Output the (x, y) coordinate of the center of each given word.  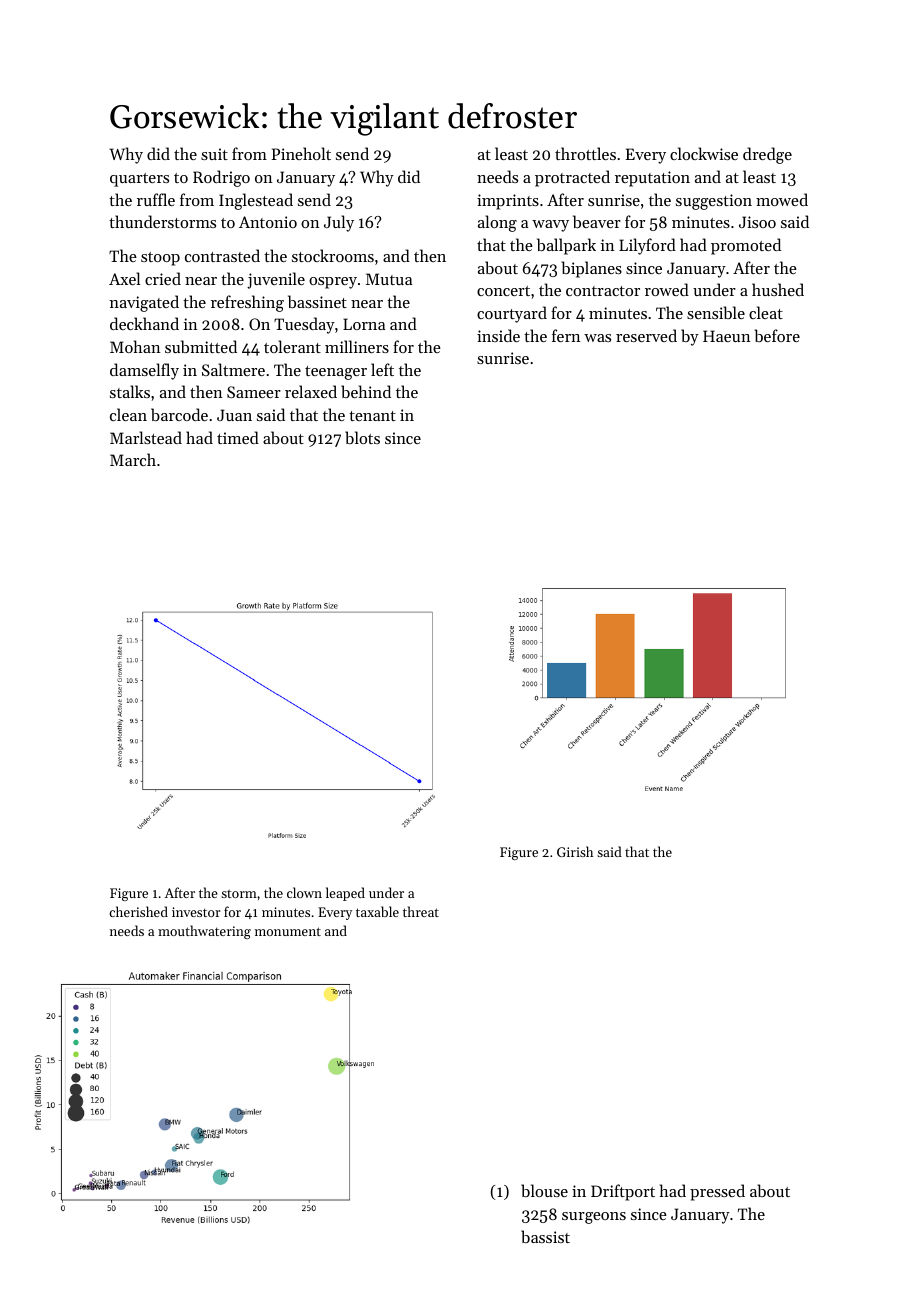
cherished (138, 911)
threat (421, 911)
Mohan (135, 346)
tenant (372, 416)
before (777, 335)
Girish (575, 851)
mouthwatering (204, 932)
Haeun (726, 336)
